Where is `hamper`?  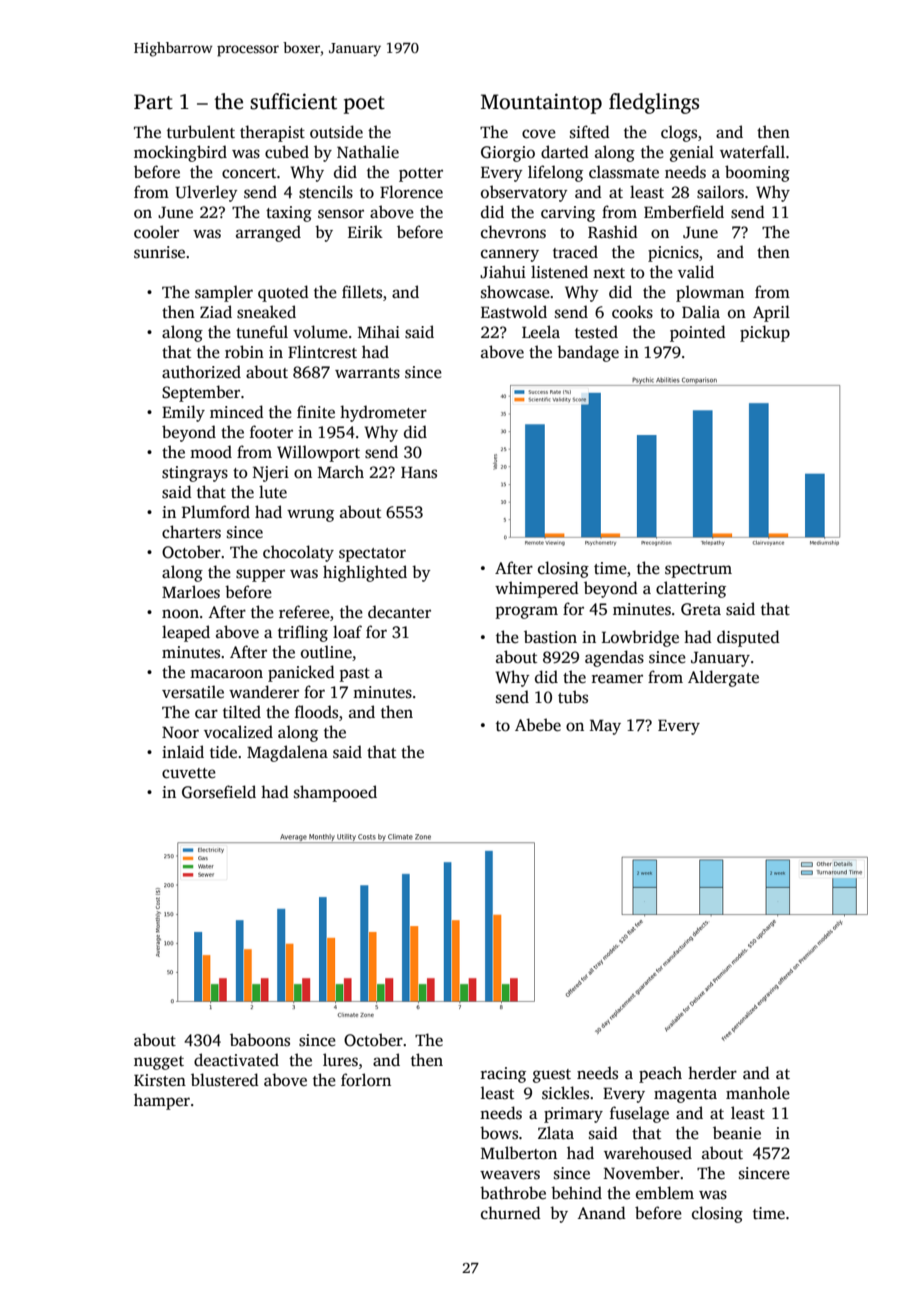 hamper is located at coordinates (162, 1101).
